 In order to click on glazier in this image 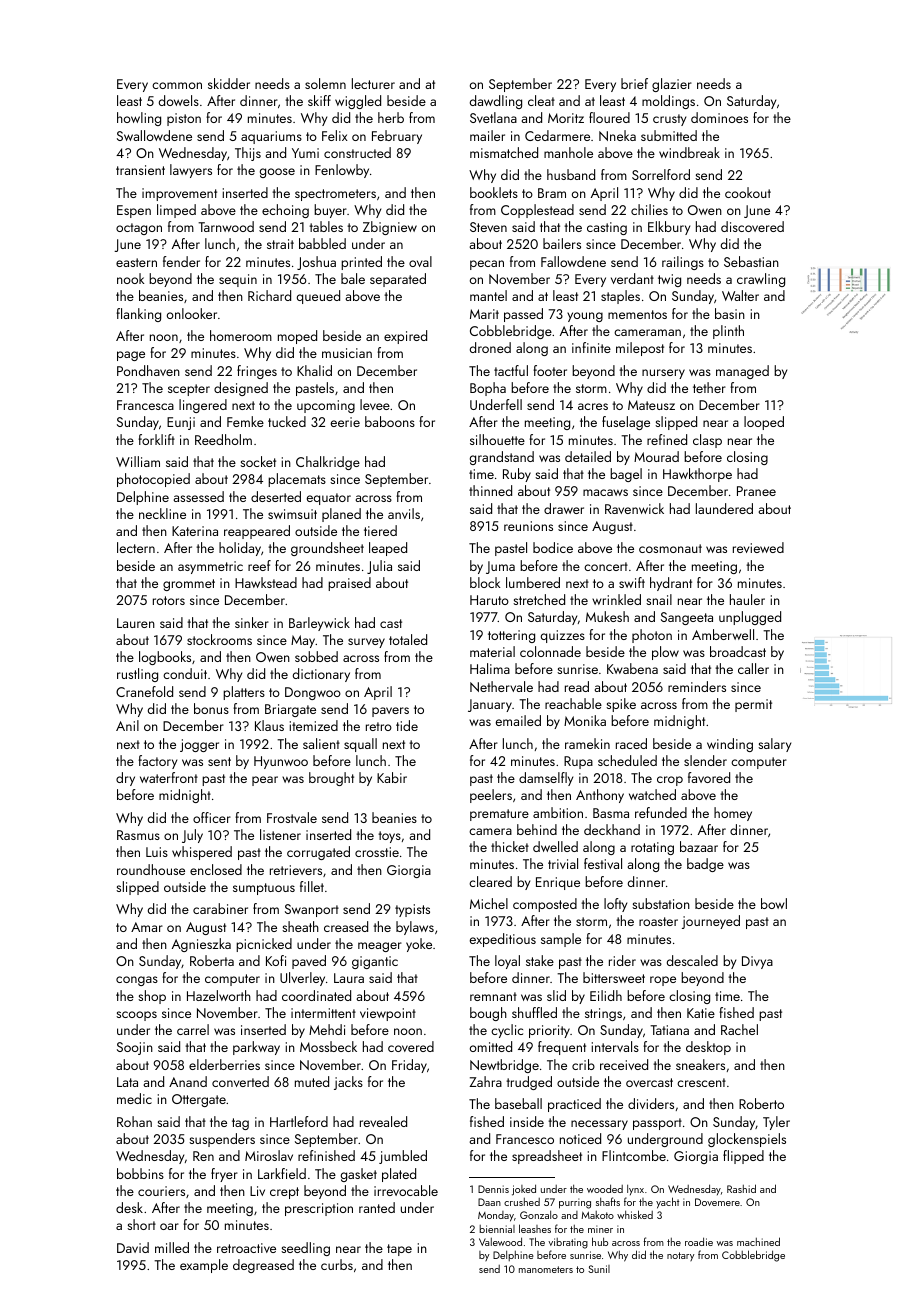, I will do `click(672, 85)`.
